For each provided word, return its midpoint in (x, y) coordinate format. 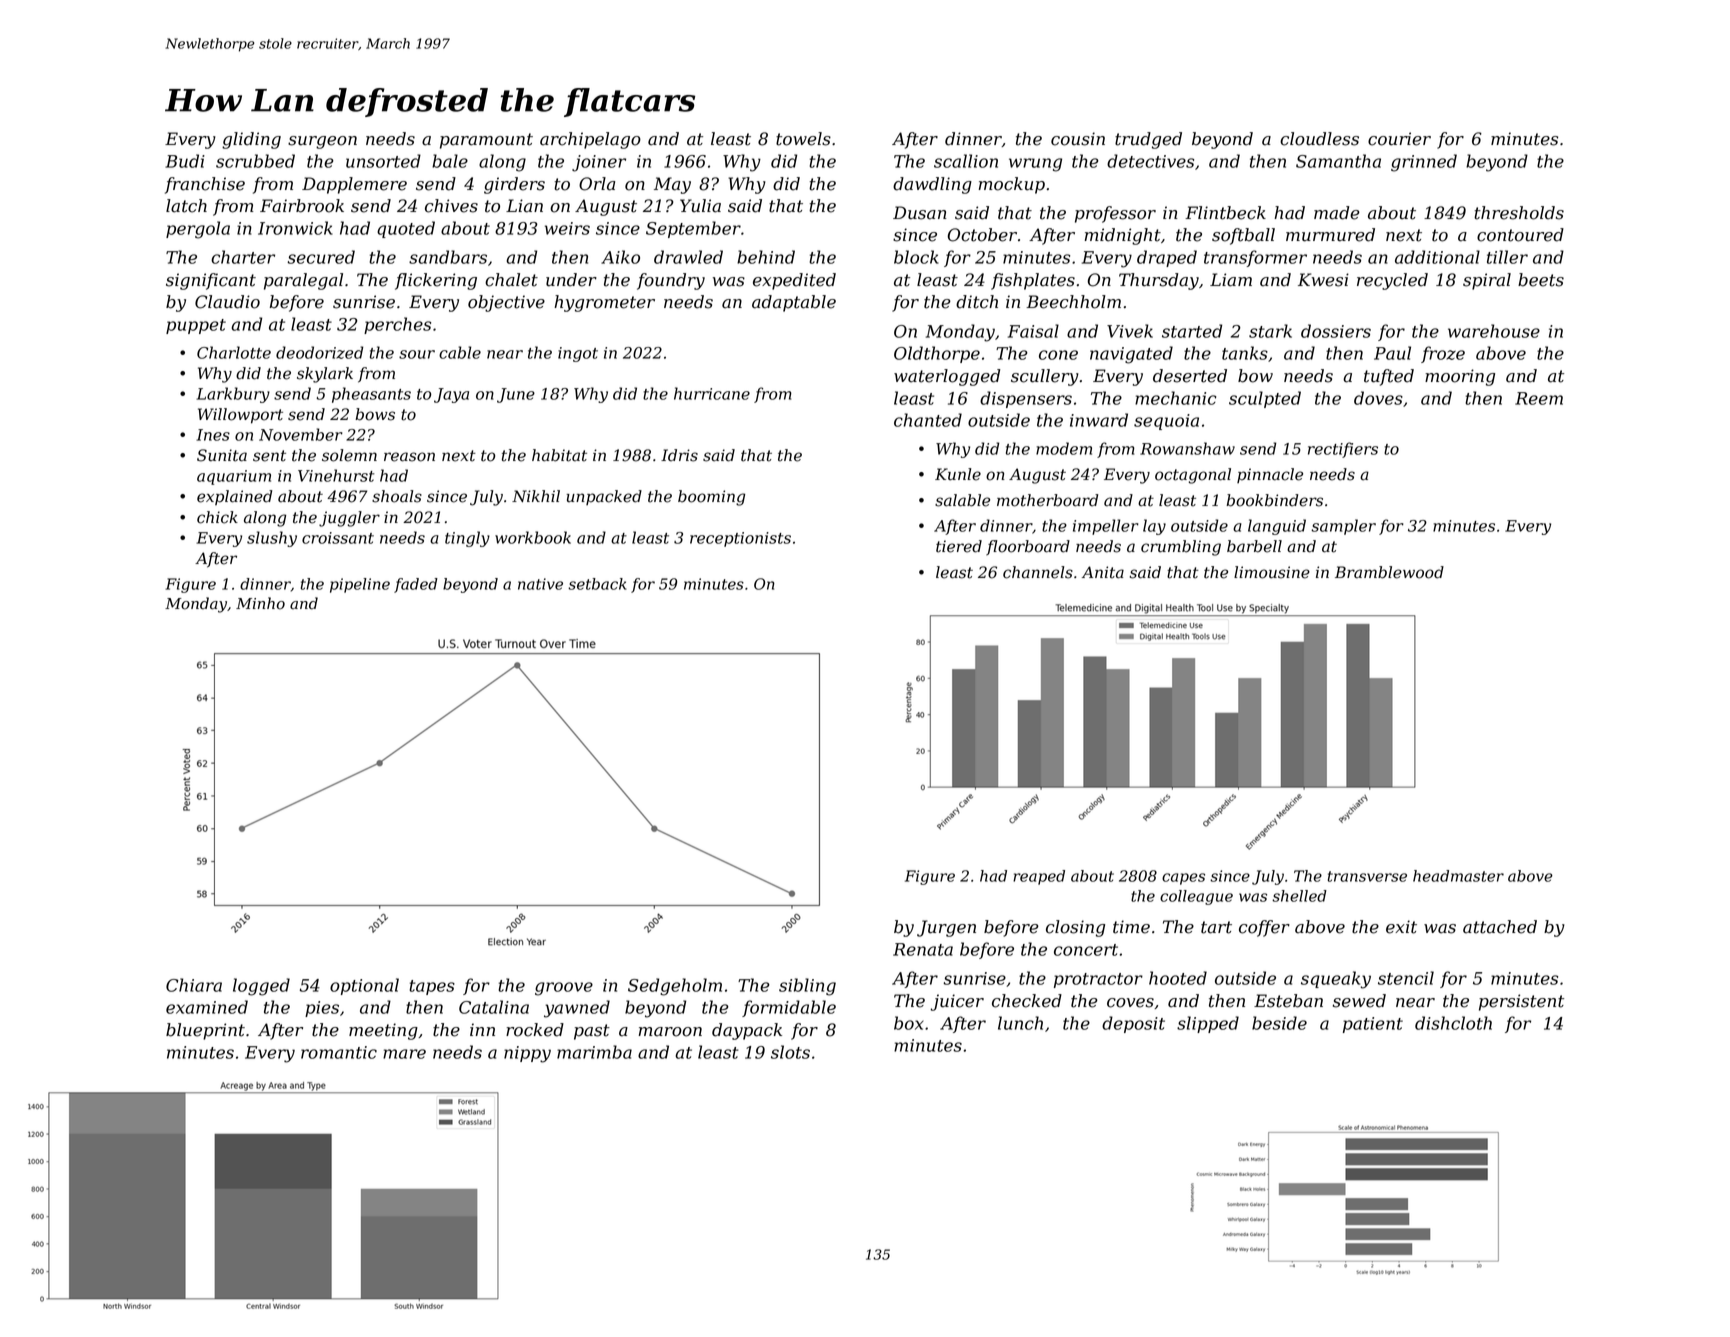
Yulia (700, 206)
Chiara (194, 985)
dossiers (1336, 331)
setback (597, 584)
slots (790, 1052)
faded (416, 585)
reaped (1039, 877)
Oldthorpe (937, 354)
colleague (1196, 897)
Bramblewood (1389, 572)
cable (460, 352)
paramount (486, 141)
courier (1399, 139)
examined (207, 1007)
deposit (1133, 1024)
